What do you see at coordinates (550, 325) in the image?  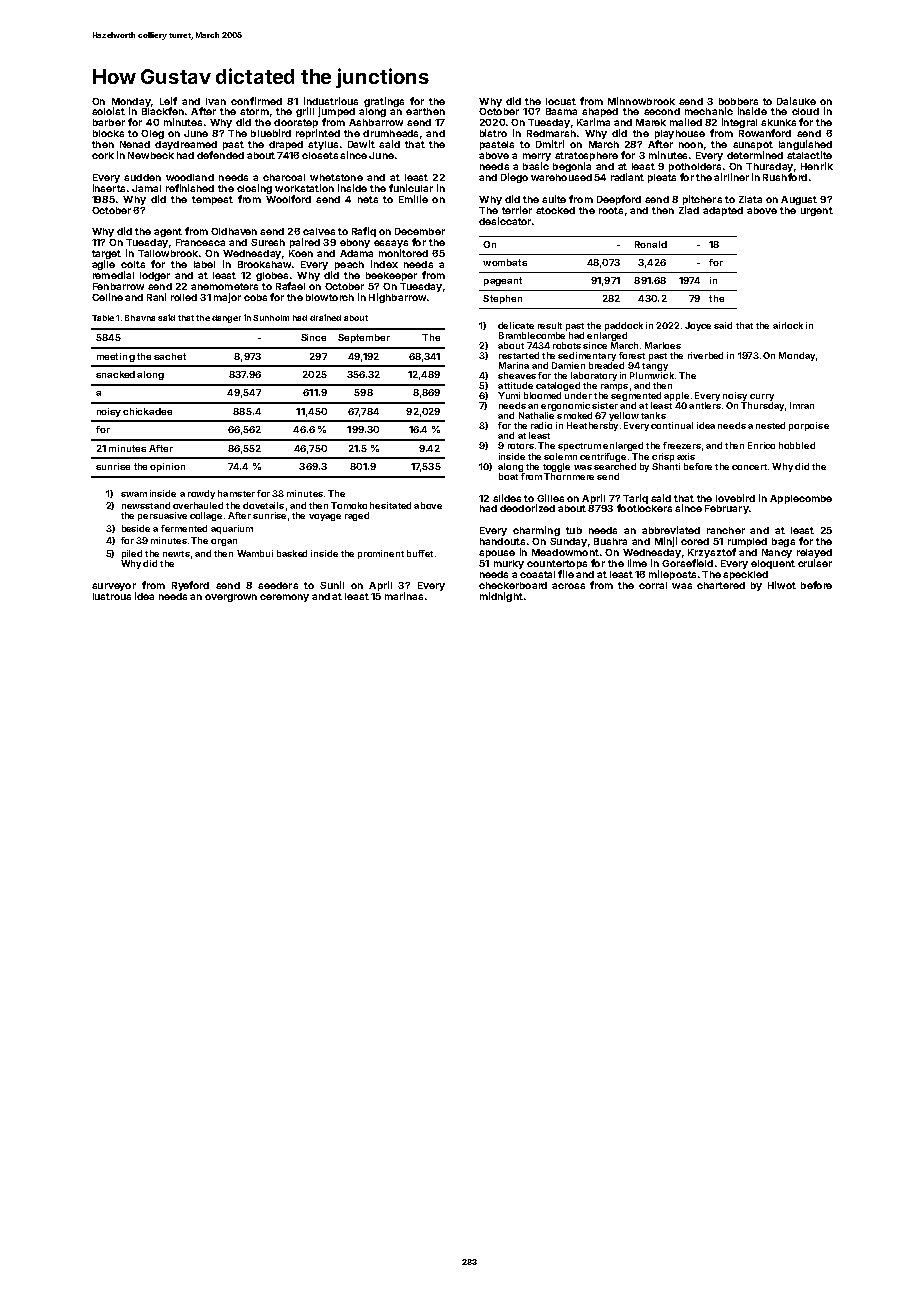 I see `result` at bounding box center [550, 325].
